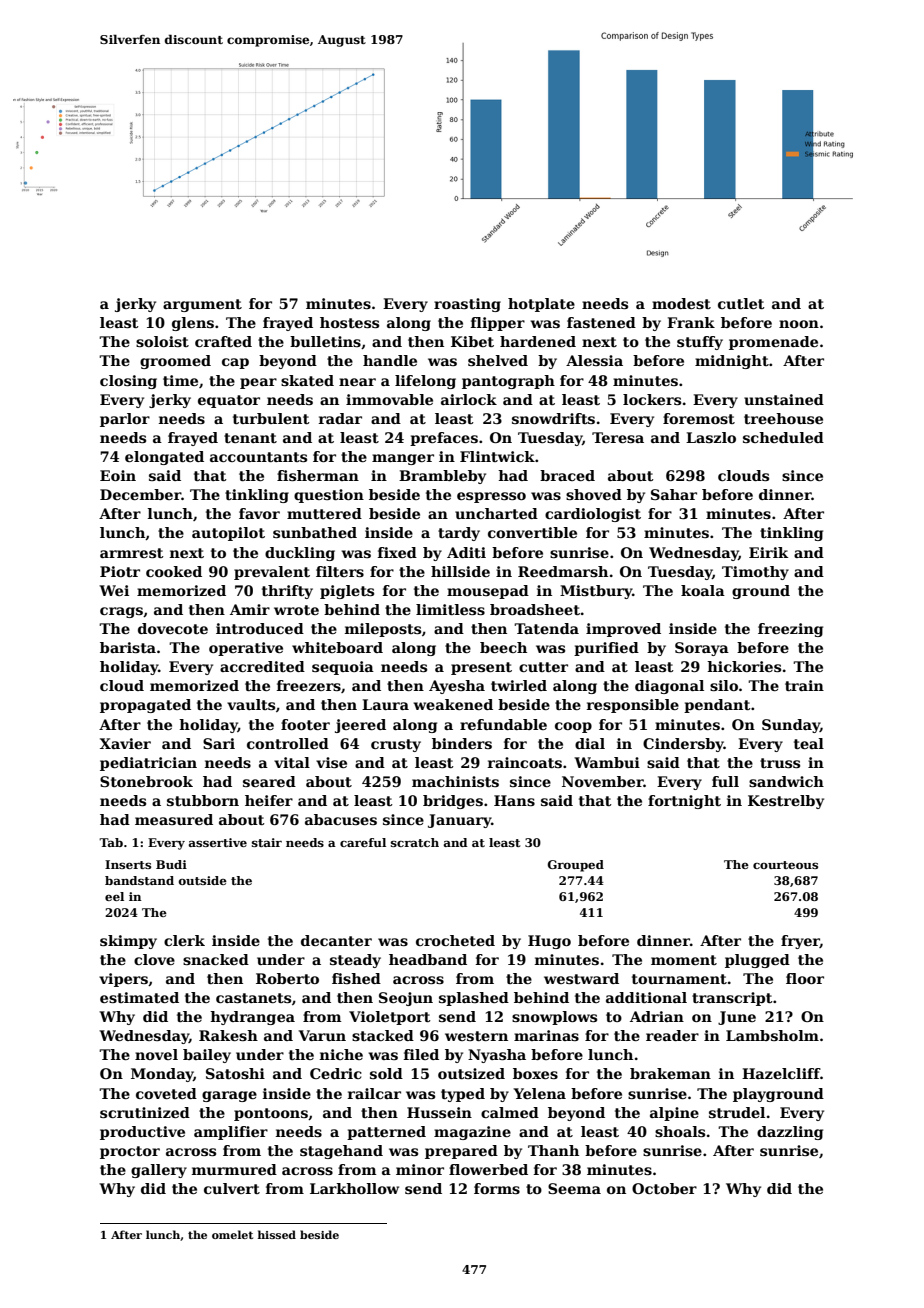  I want to click on noon, so click(799, 324).
